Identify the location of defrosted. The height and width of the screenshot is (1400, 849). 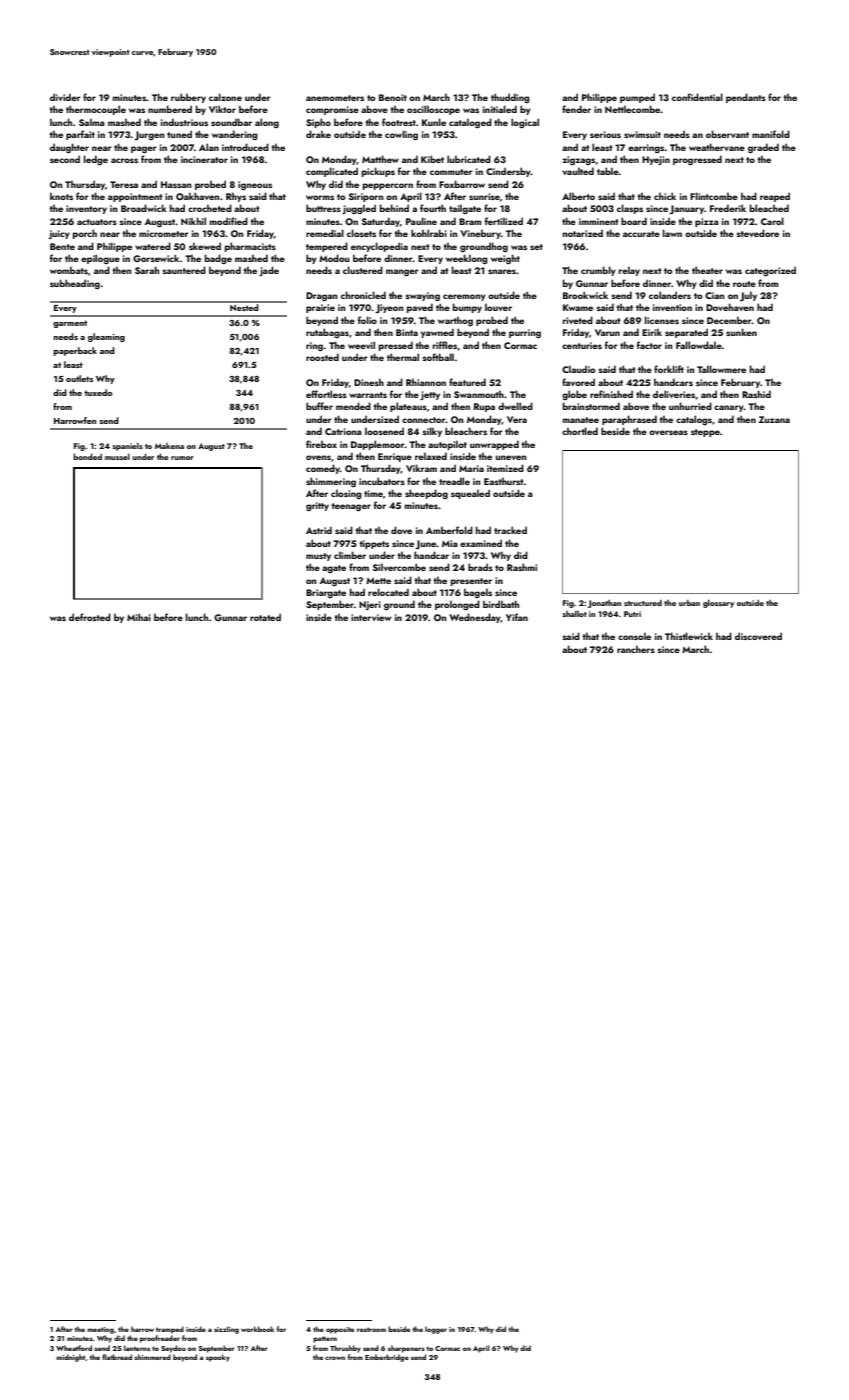
(90, 617).
